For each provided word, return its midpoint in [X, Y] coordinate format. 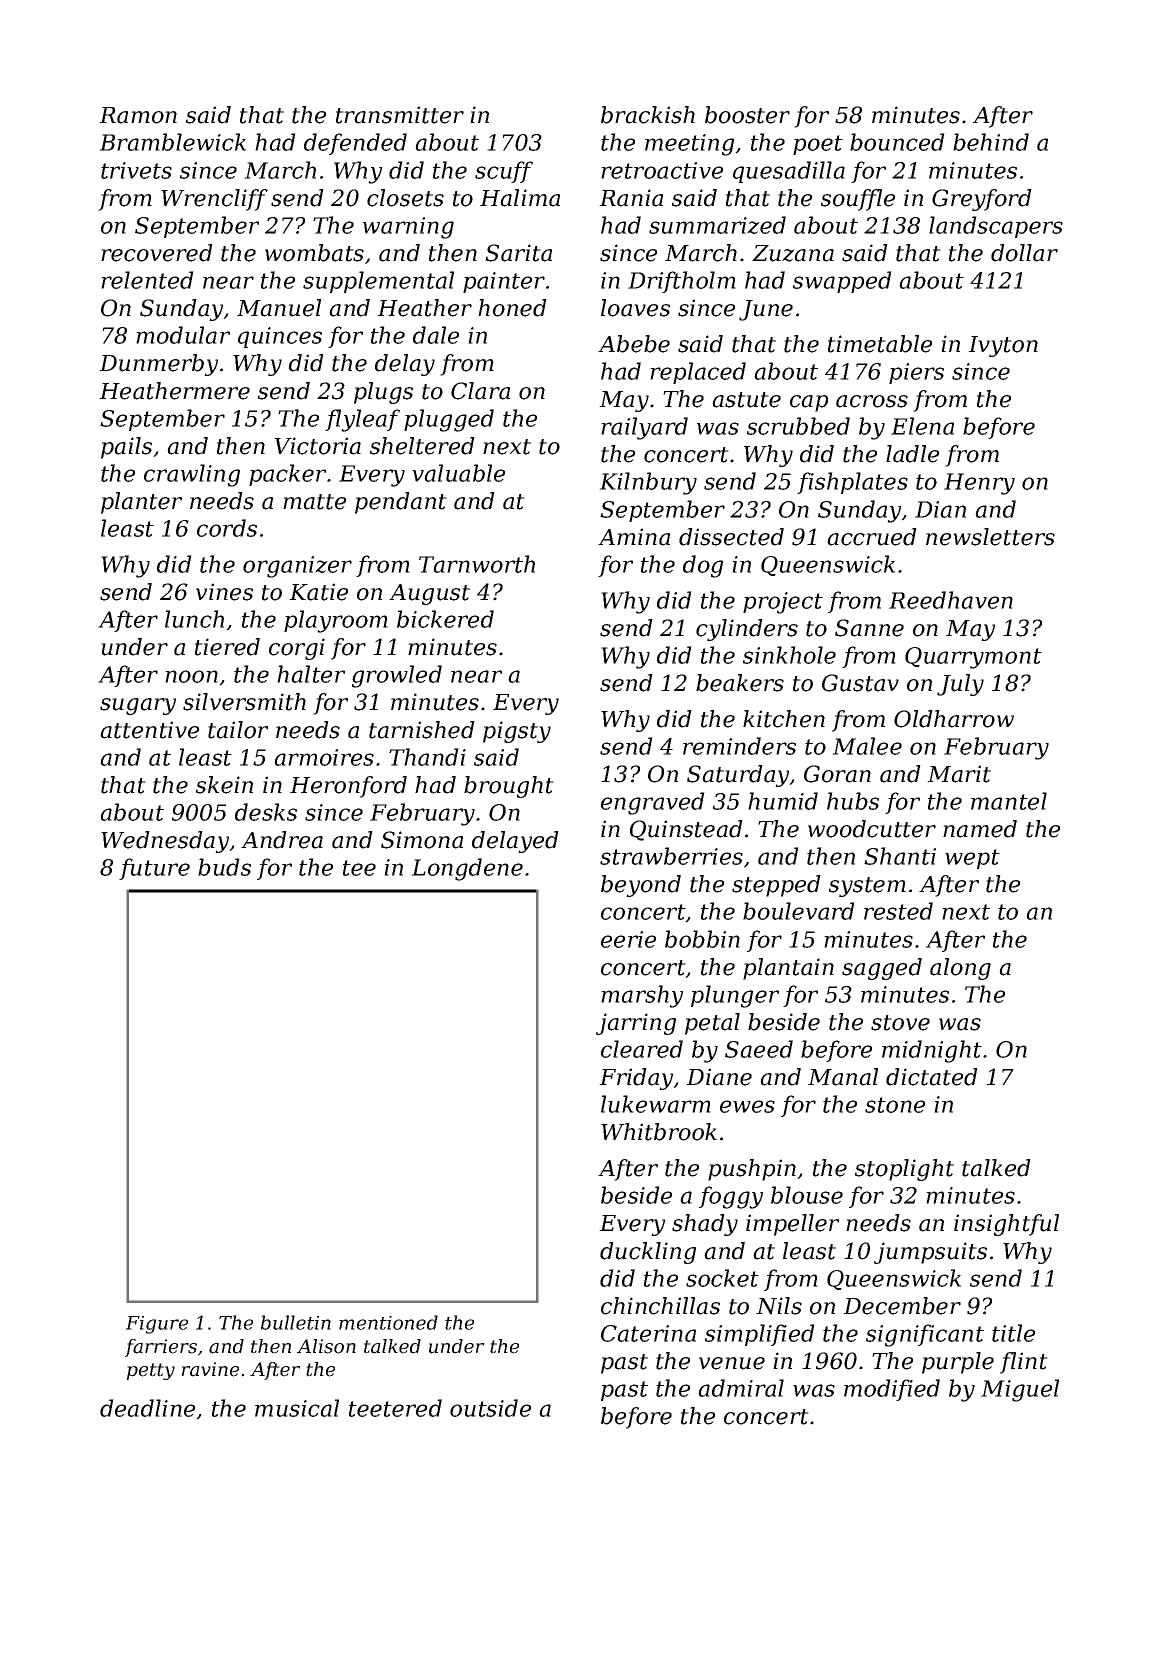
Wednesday [165, 842]
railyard [644, 428]
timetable [880, 344]
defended [355, 144]
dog [703, 566]
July [960, 685]
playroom [336, 621]
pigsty [517, 732]
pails [126, 448]
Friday [636, 1079]
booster [747, 115]
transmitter [400, 115]
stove [900, 1023]
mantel [1009, 801]
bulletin [296, 1322]
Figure [157, 1325]
